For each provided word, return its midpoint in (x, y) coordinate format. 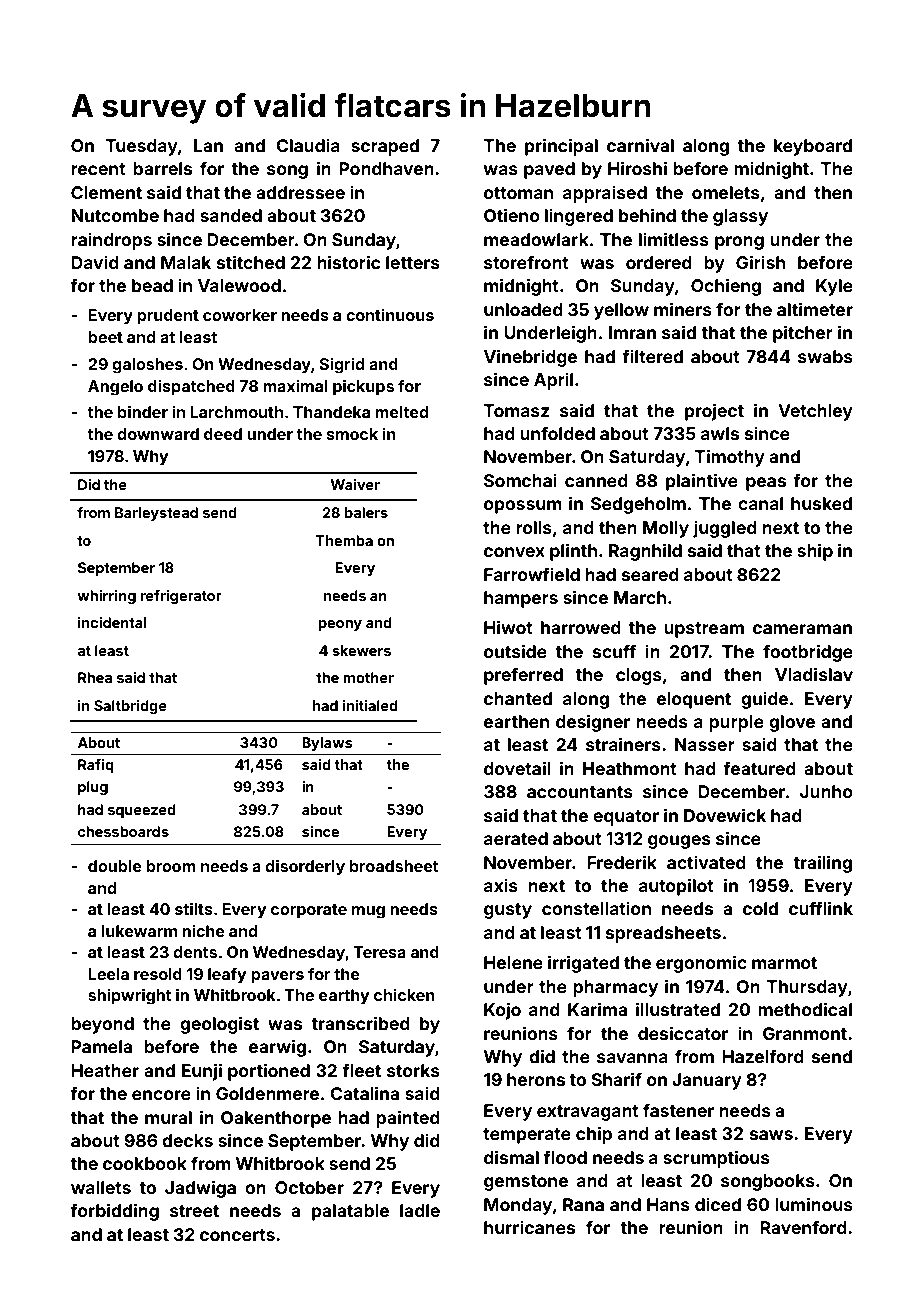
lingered (579, 217)
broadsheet (394, 866)
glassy (740, 217)
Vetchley (815, 412)
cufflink (821, 908)
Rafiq (96, 766)
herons (536, 1079)
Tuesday (141, 147)
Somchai (520, 480)
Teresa (380, 952)
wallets (101, 1187)
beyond (102, 1025)
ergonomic (701, 964)
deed (223, 434)
